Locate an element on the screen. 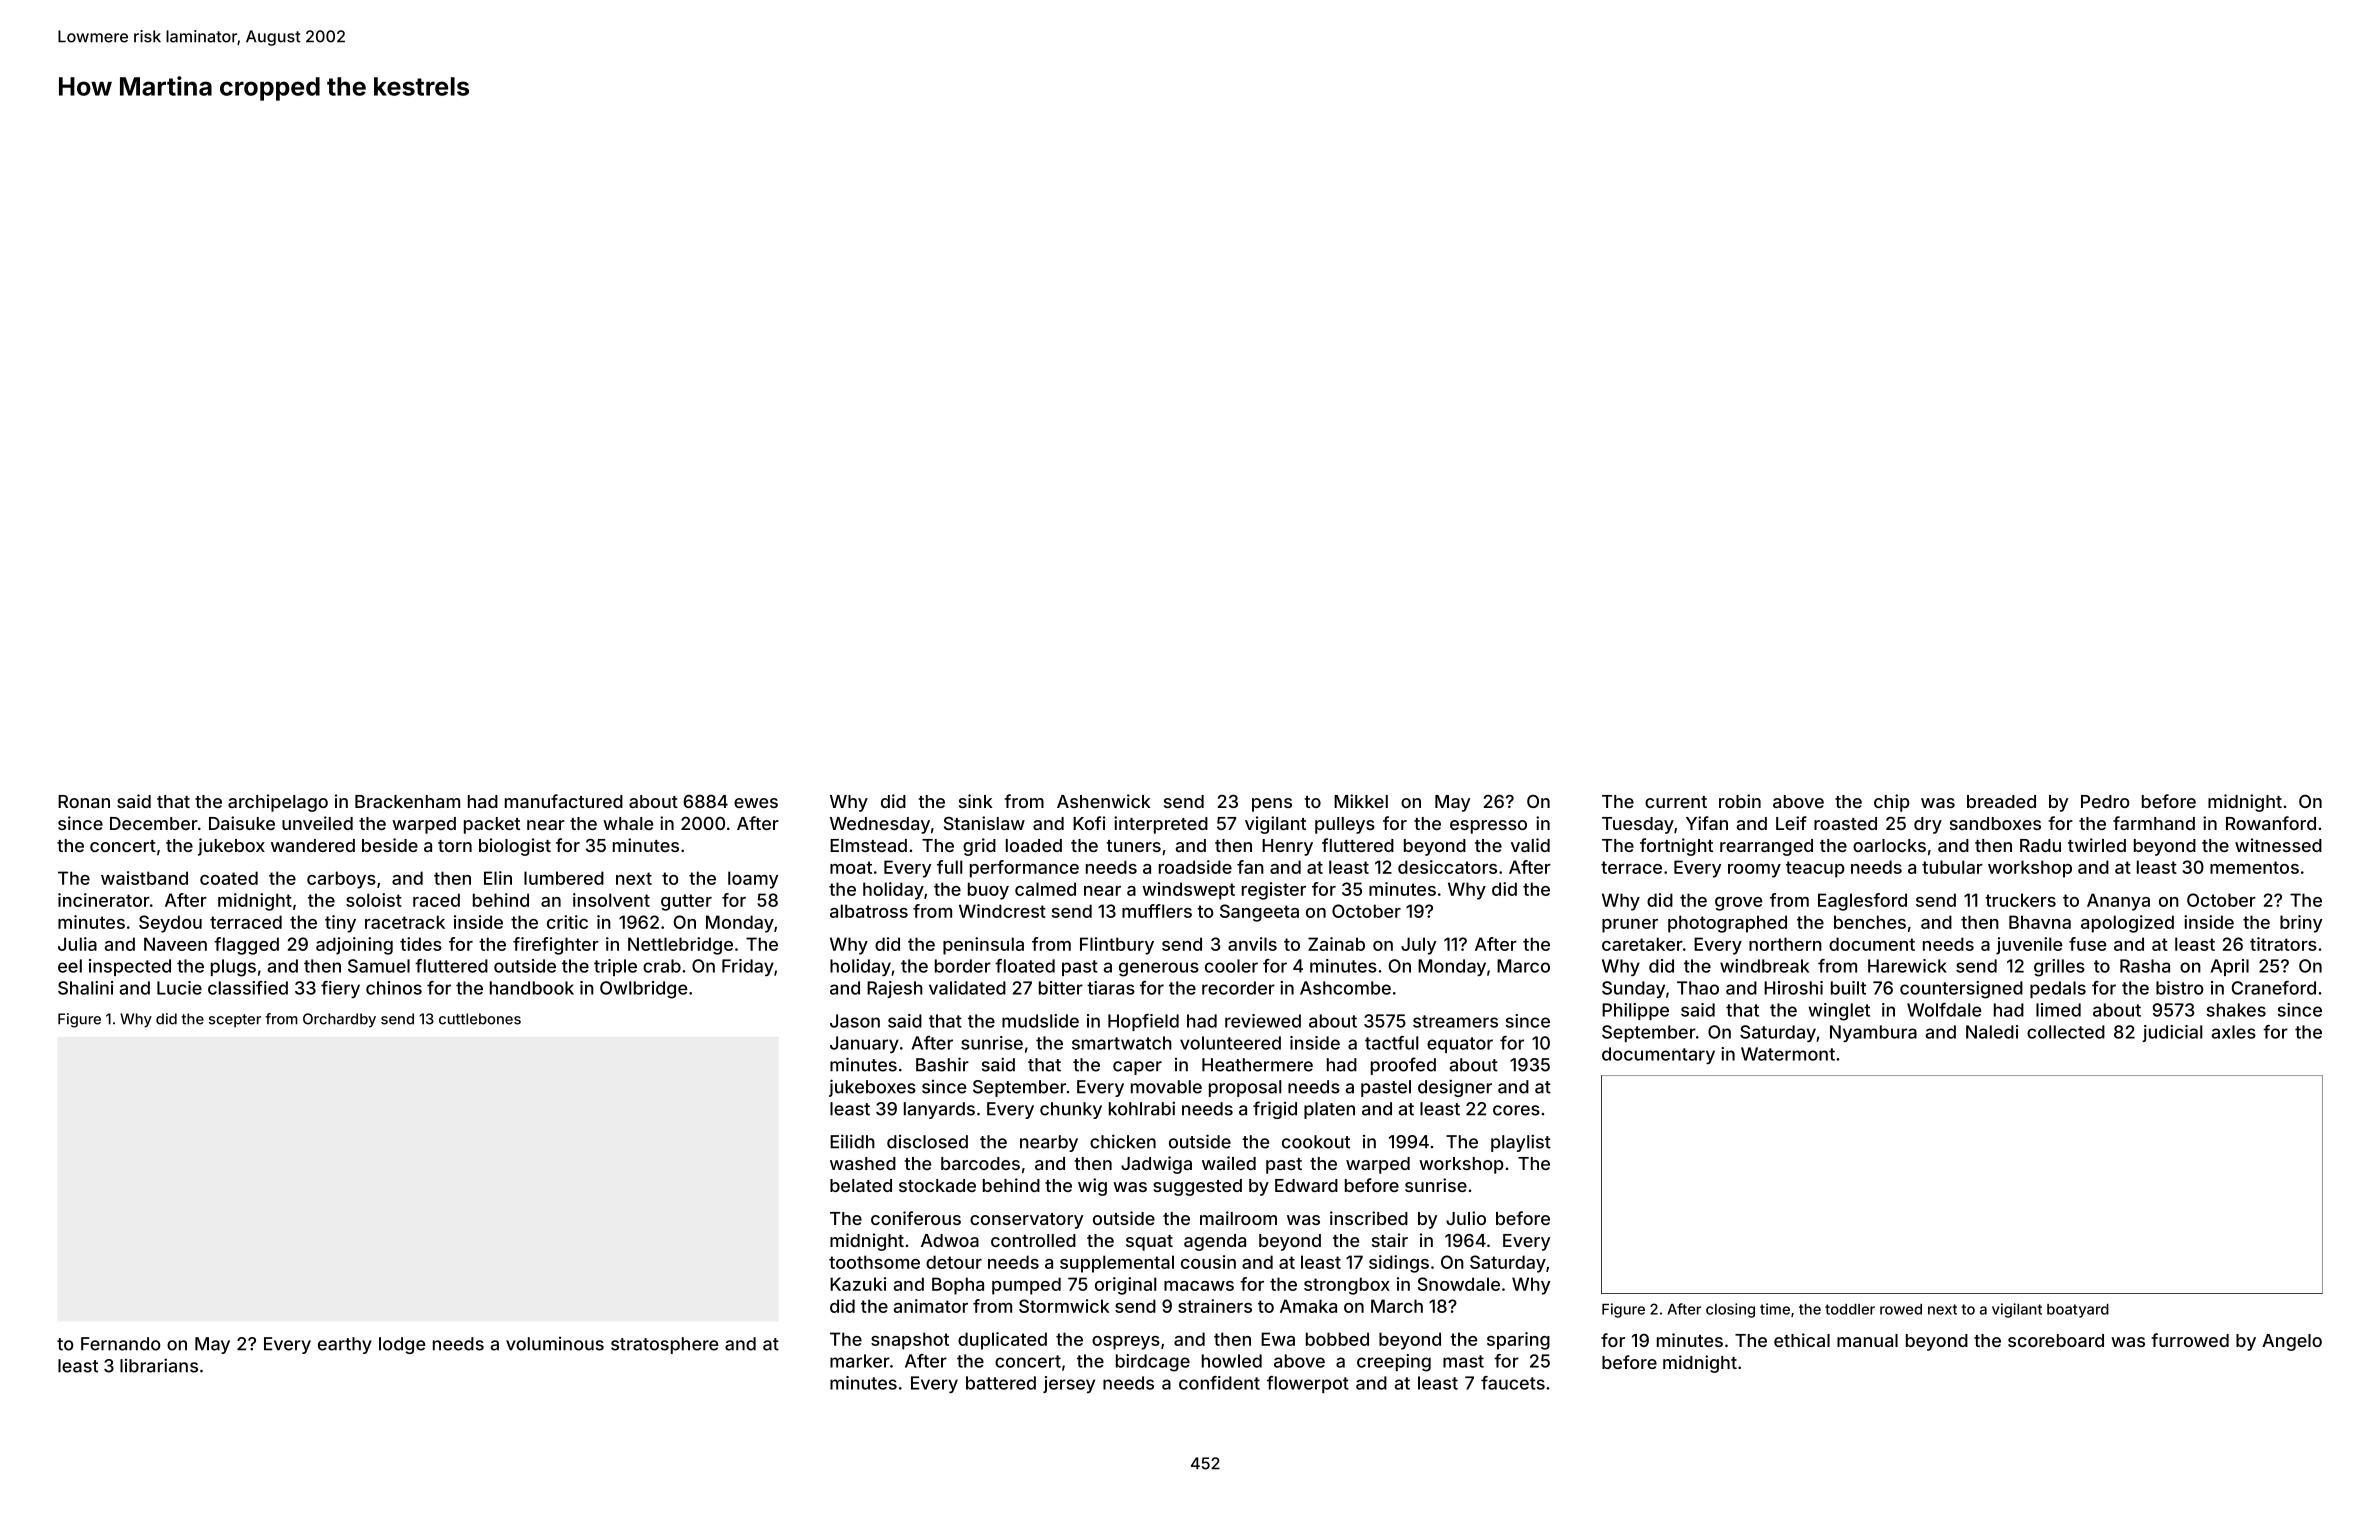  designer is located at coordinates (1455, 1088).
